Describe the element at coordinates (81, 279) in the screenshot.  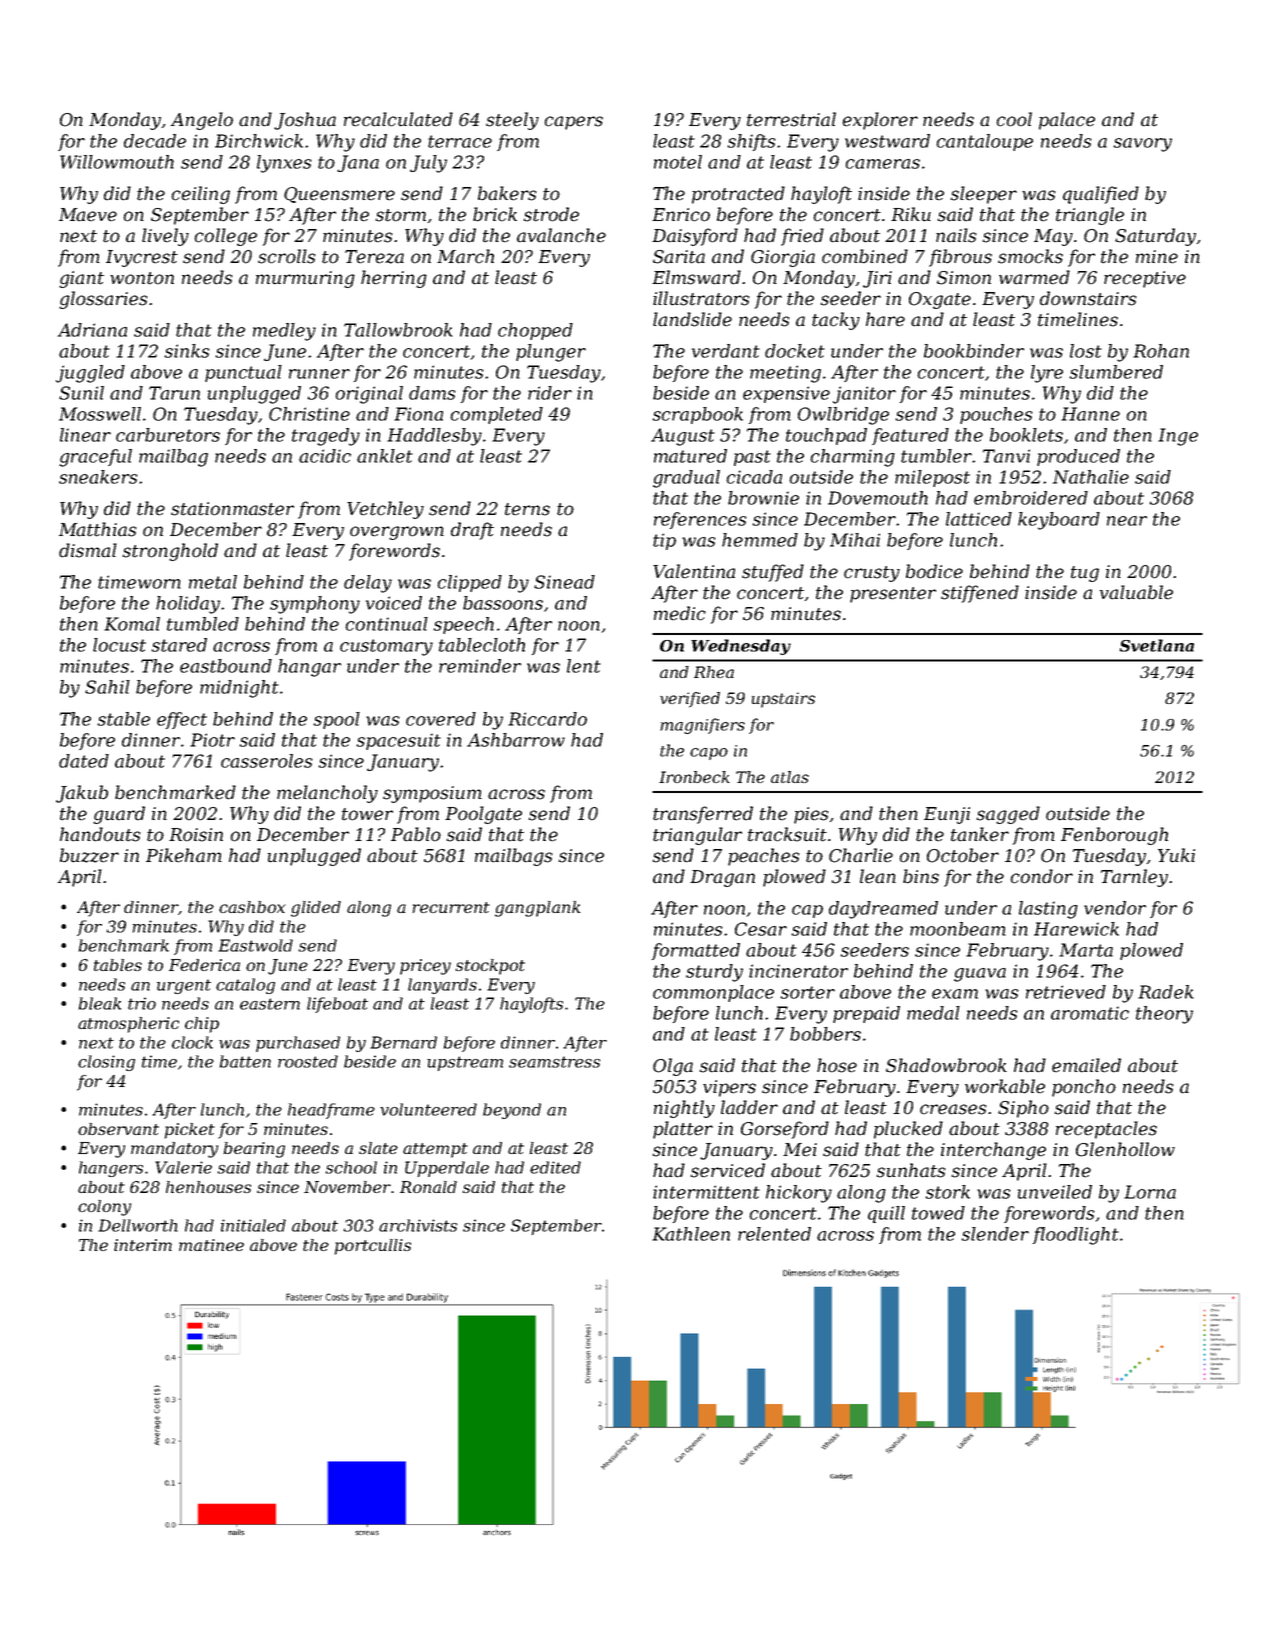
I see `giant` at that location.
